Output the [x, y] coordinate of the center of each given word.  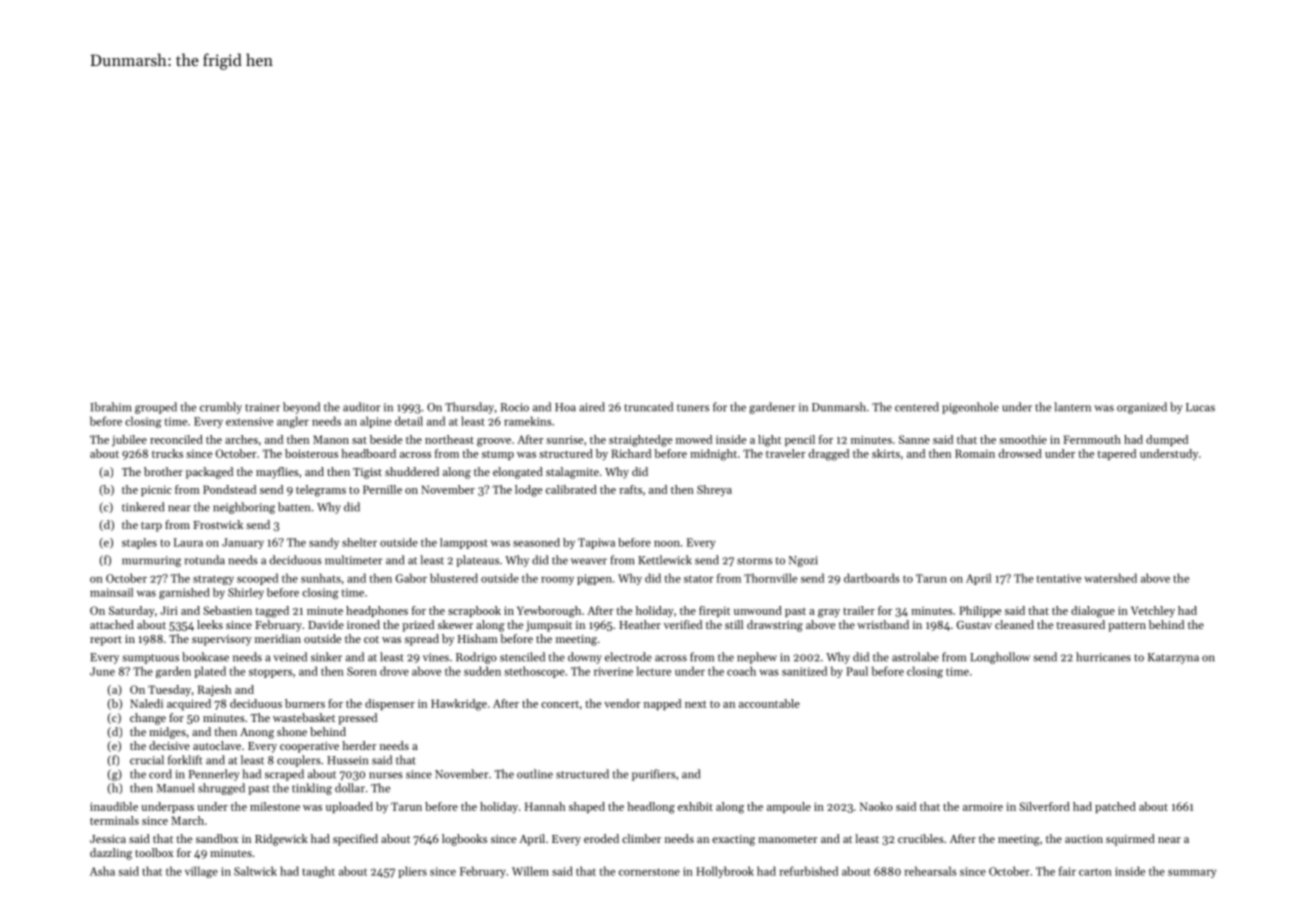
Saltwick [255, 871]
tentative [1059, 578]
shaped [587, 807]
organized [1142, 408]
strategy [213, 580]
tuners [693, 408]
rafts [630, 489]
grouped [156, 408]
